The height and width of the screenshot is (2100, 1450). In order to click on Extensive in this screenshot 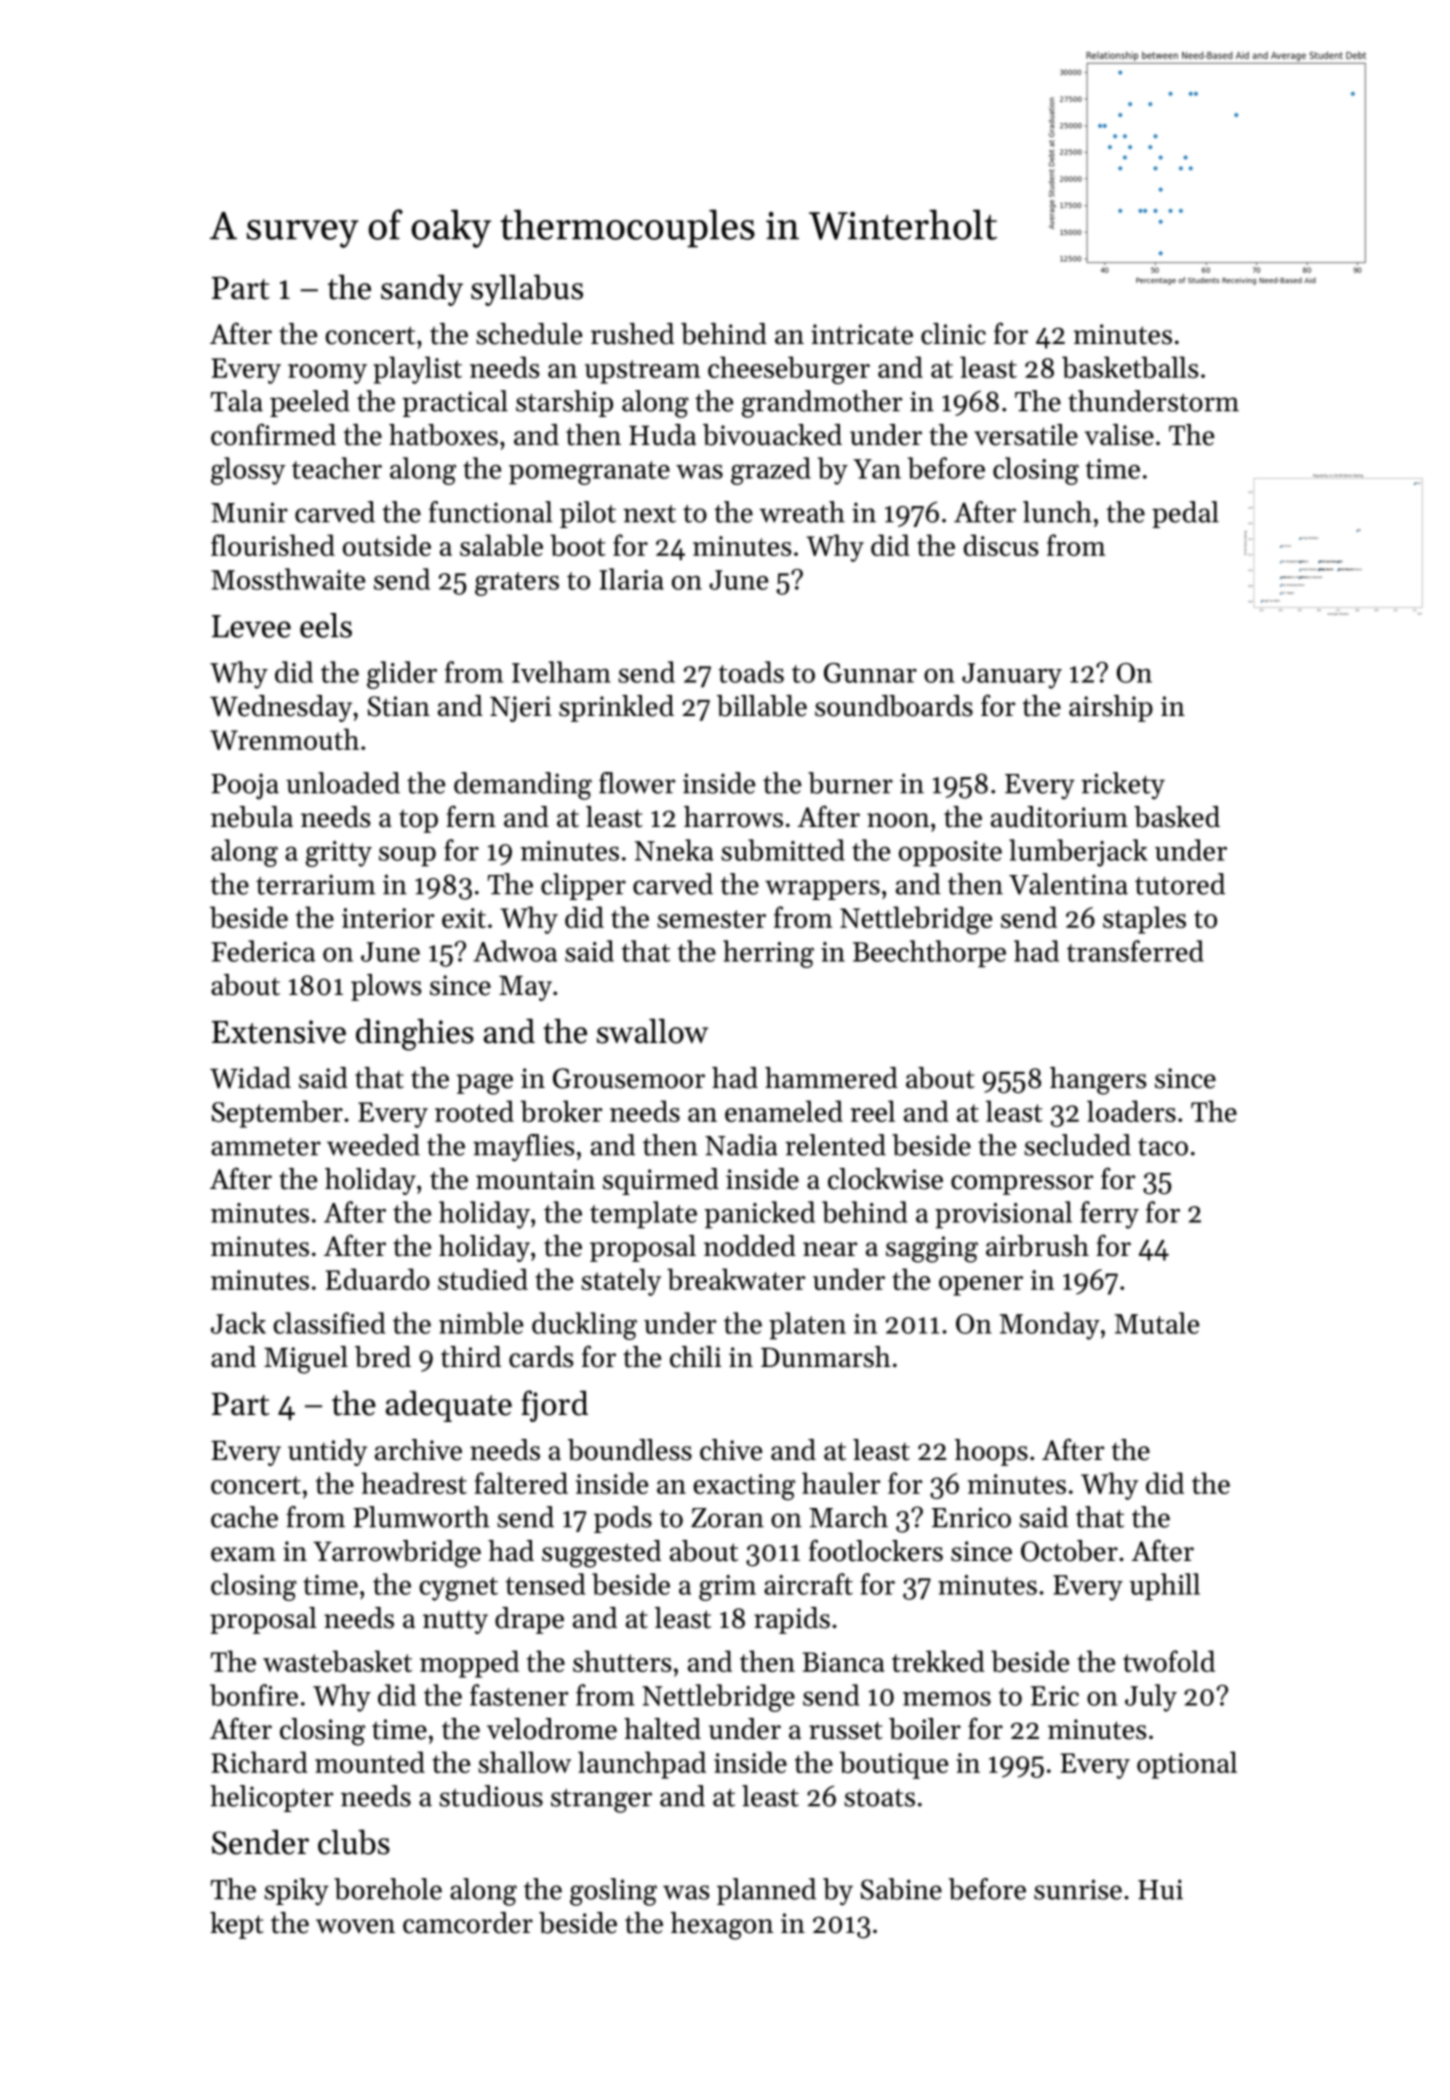, I will do `click(279, 1032)`.
